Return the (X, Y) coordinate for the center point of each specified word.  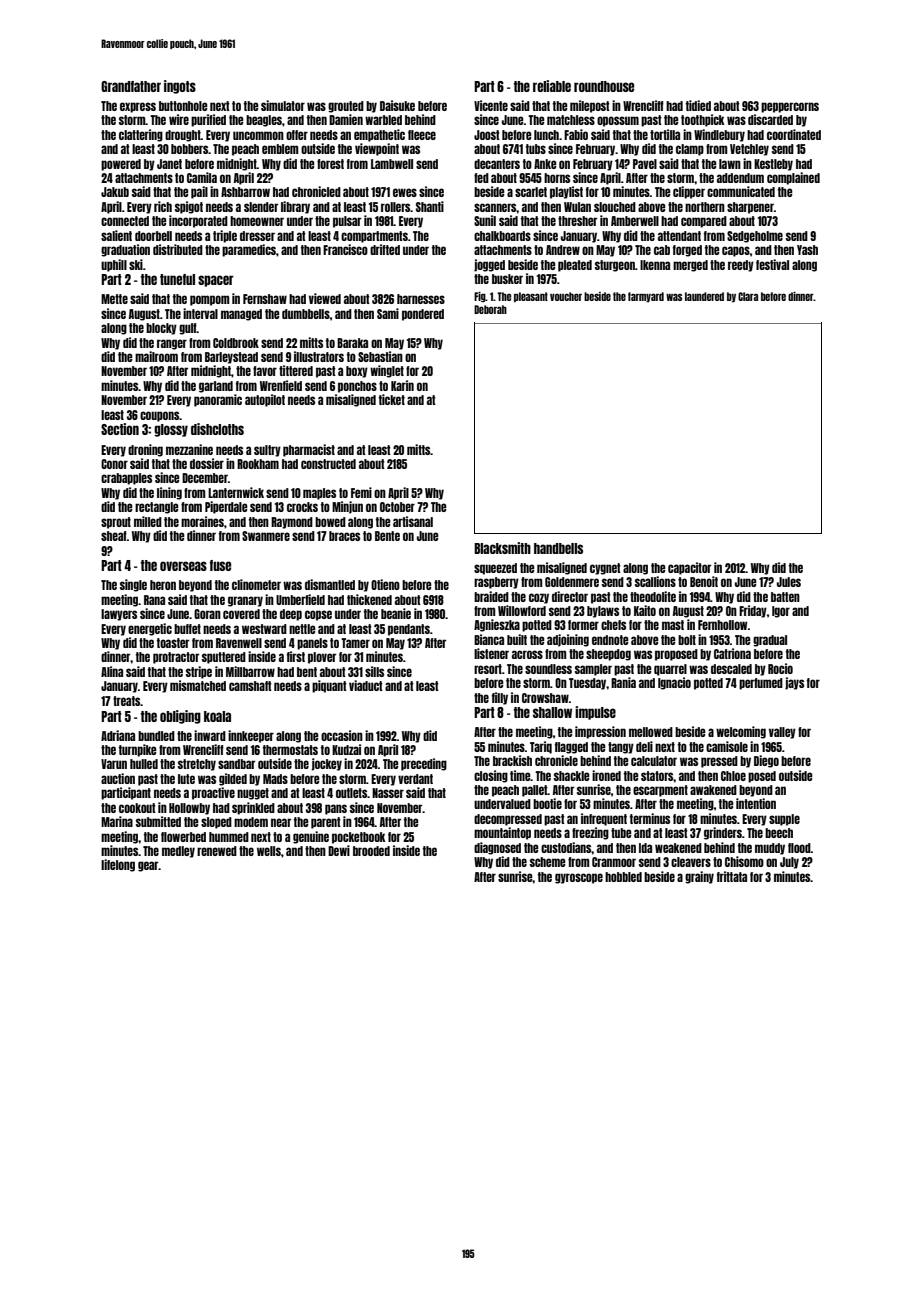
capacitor (689, 568)
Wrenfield (281, 385)
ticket (392, 399)
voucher (566, 296)
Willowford (522, 610)
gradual (770, 641)
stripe (199, 672)
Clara (748, 296)
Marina (117, 821)
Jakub (115, 192)
